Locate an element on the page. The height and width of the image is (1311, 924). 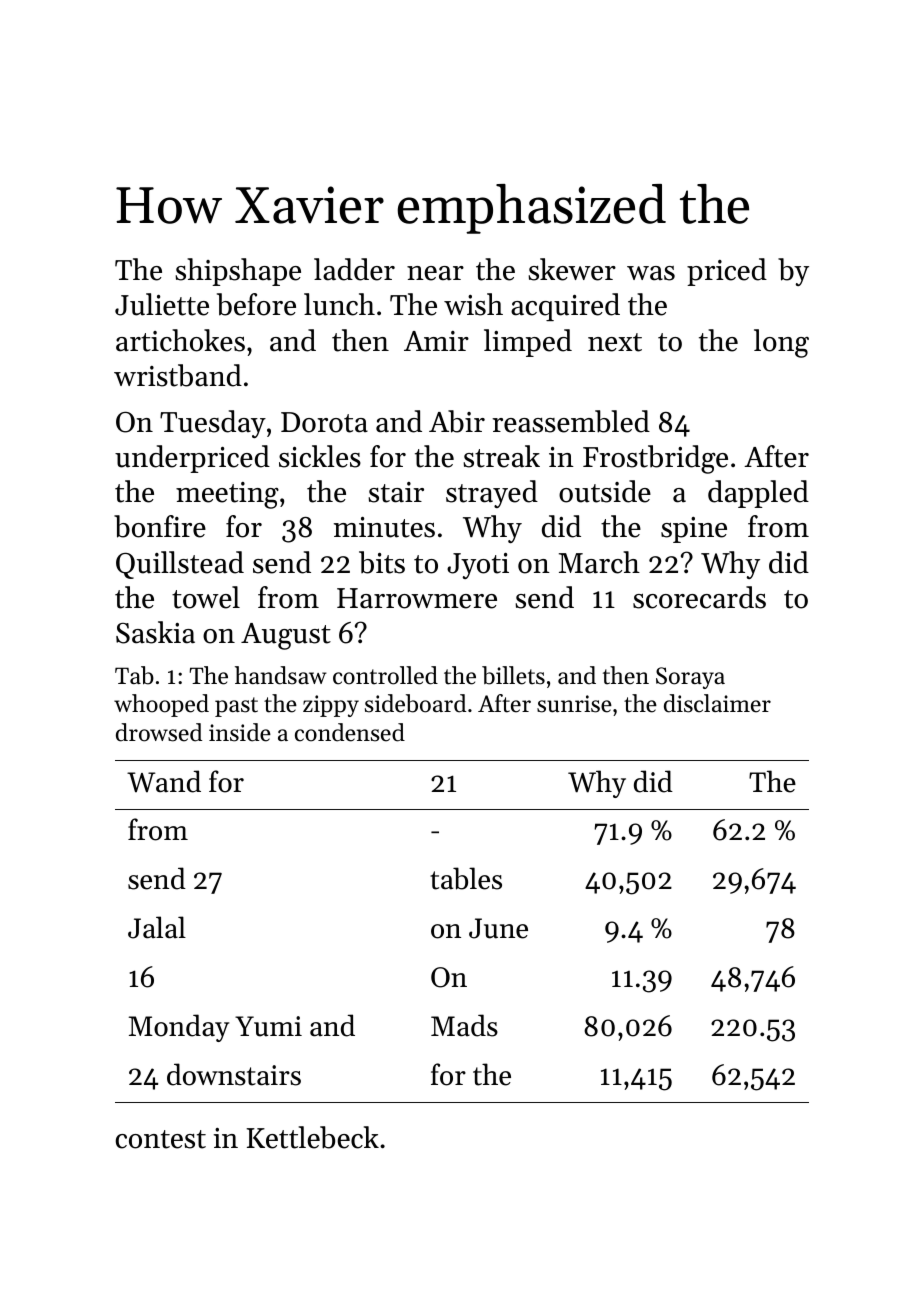
contest is located at coordinates (161, 1139).
